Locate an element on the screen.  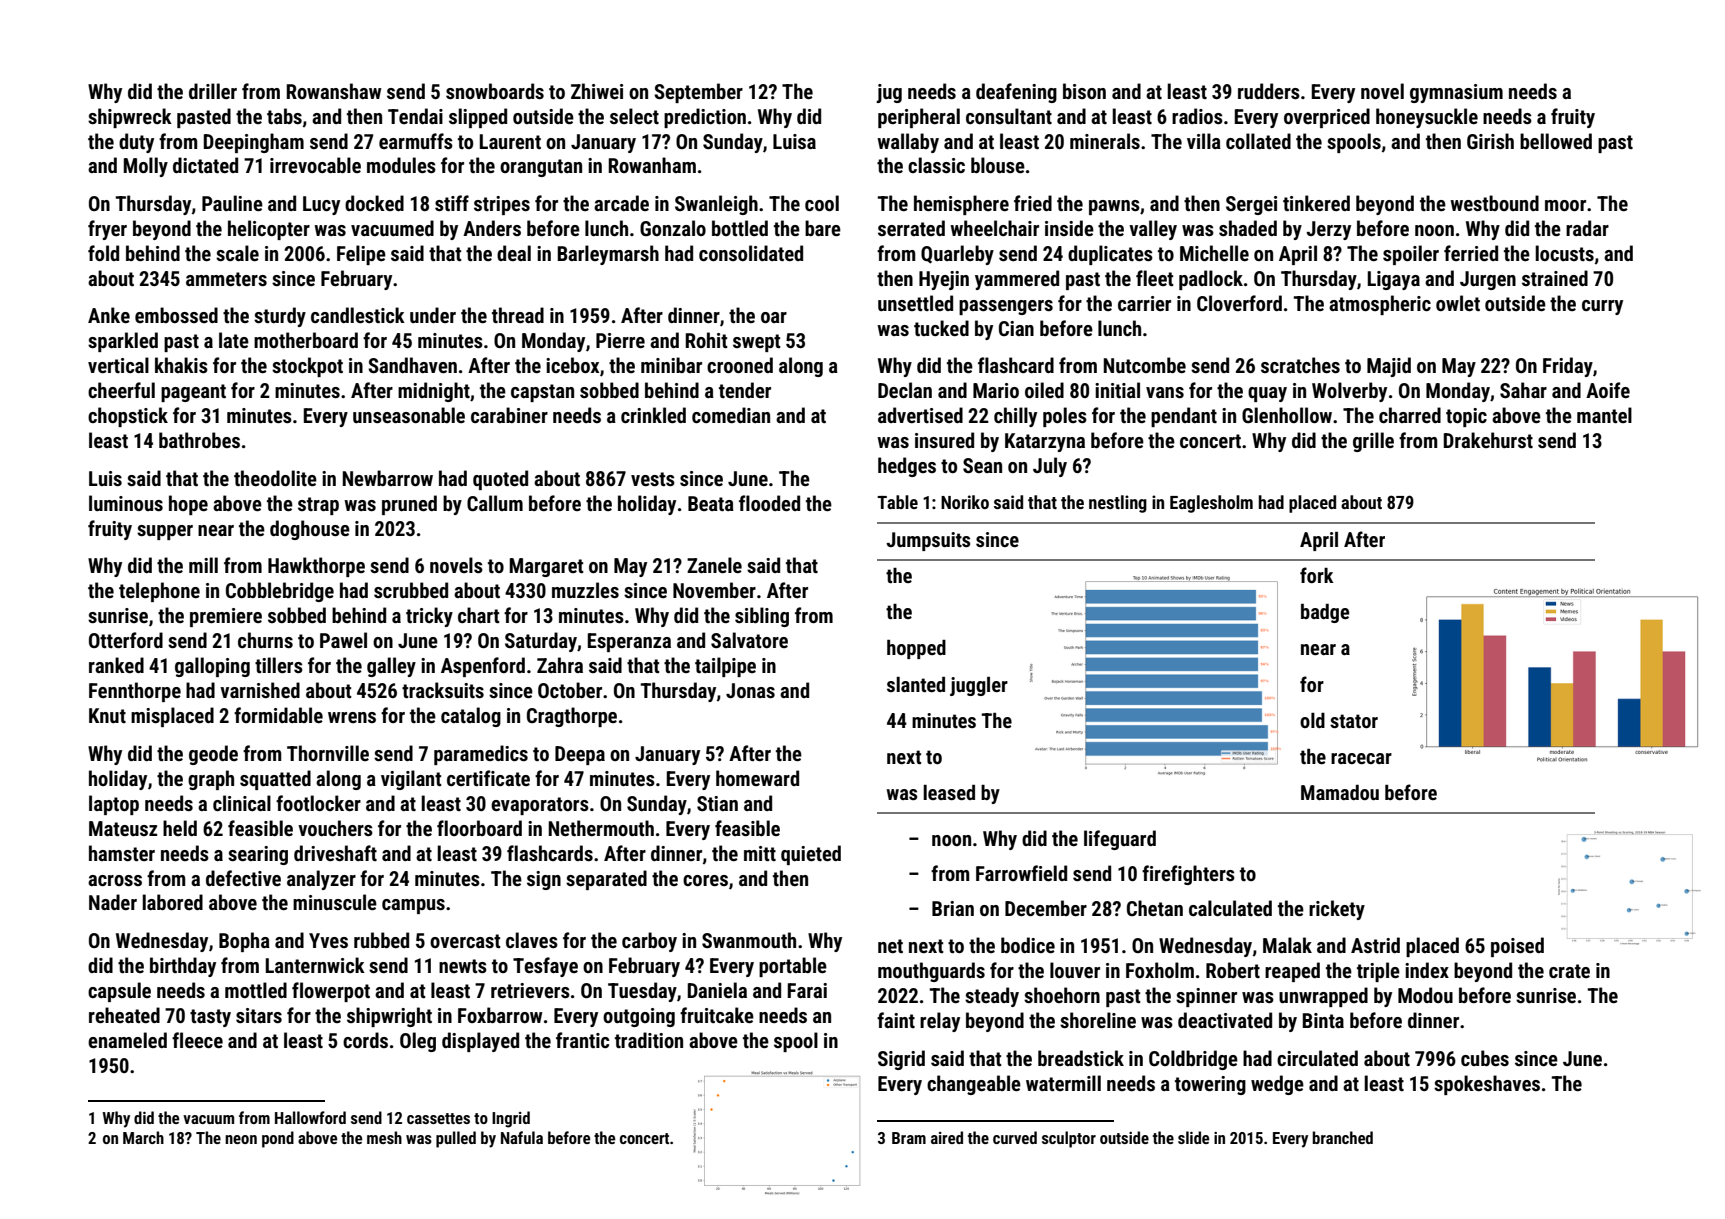
juggler is located at coordinates (979, 686).
